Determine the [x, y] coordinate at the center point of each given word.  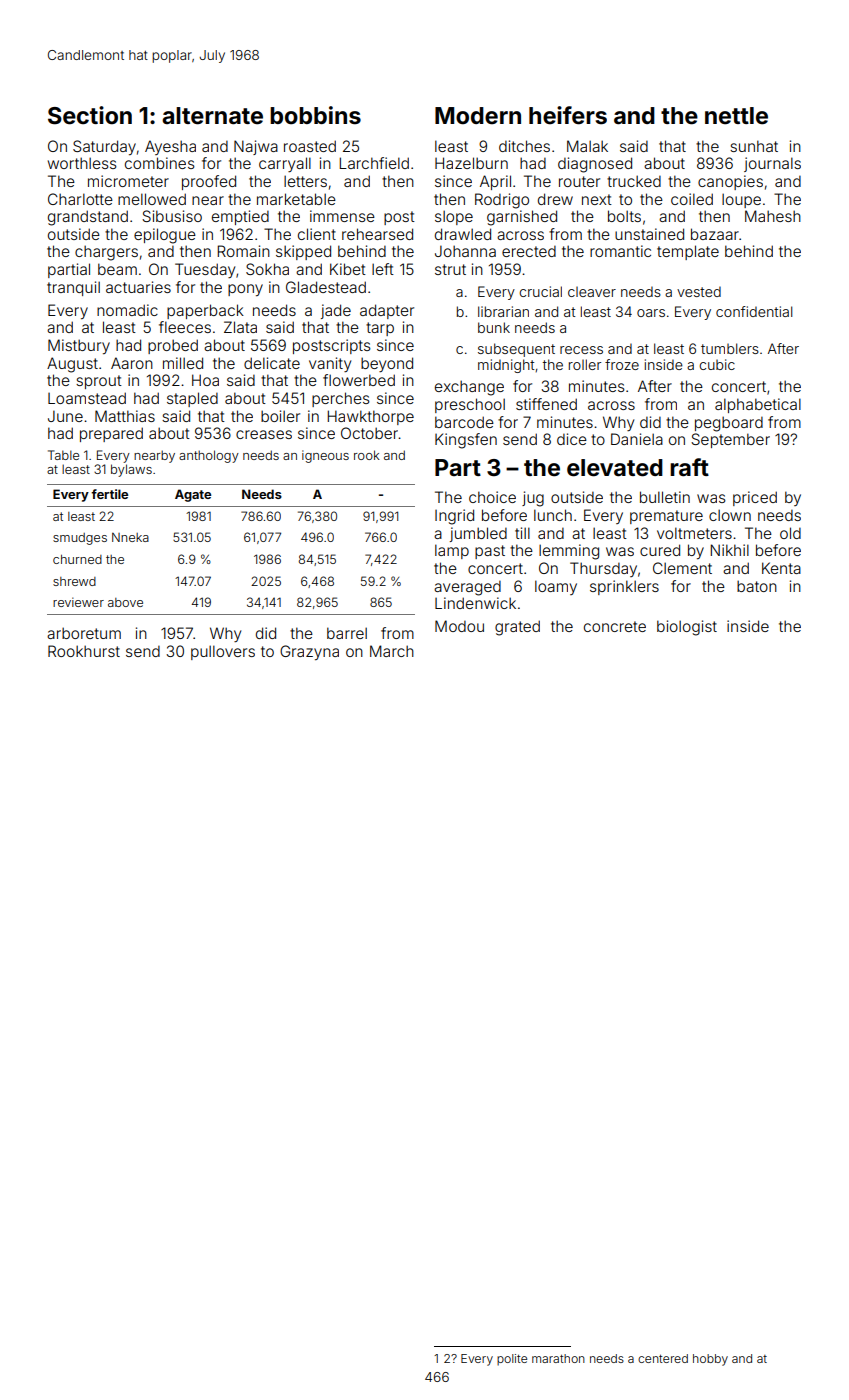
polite [512, 1360]
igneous [325, 456]
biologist [687, 628]
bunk [494, 327]
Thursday [603, 569]
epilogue [165, 236]
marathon [558, 1358]
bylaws [131, 470]
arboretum [84, 633]
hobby [710, 1360]
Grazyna [309, 652]
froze [622, 364]
